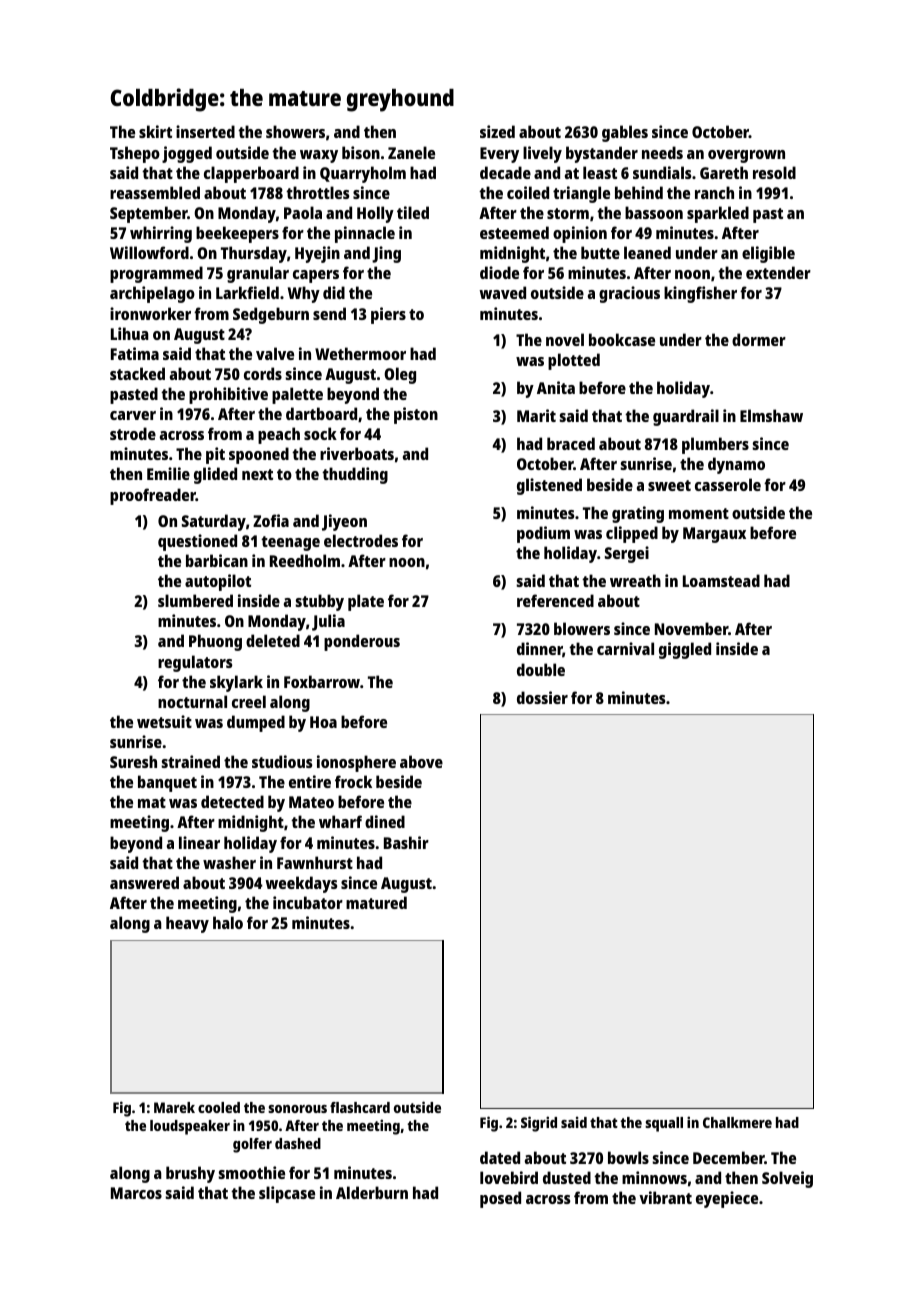  Describe the element at coordinates (774, 172) in the screenshot. I see `resold` at that location.
